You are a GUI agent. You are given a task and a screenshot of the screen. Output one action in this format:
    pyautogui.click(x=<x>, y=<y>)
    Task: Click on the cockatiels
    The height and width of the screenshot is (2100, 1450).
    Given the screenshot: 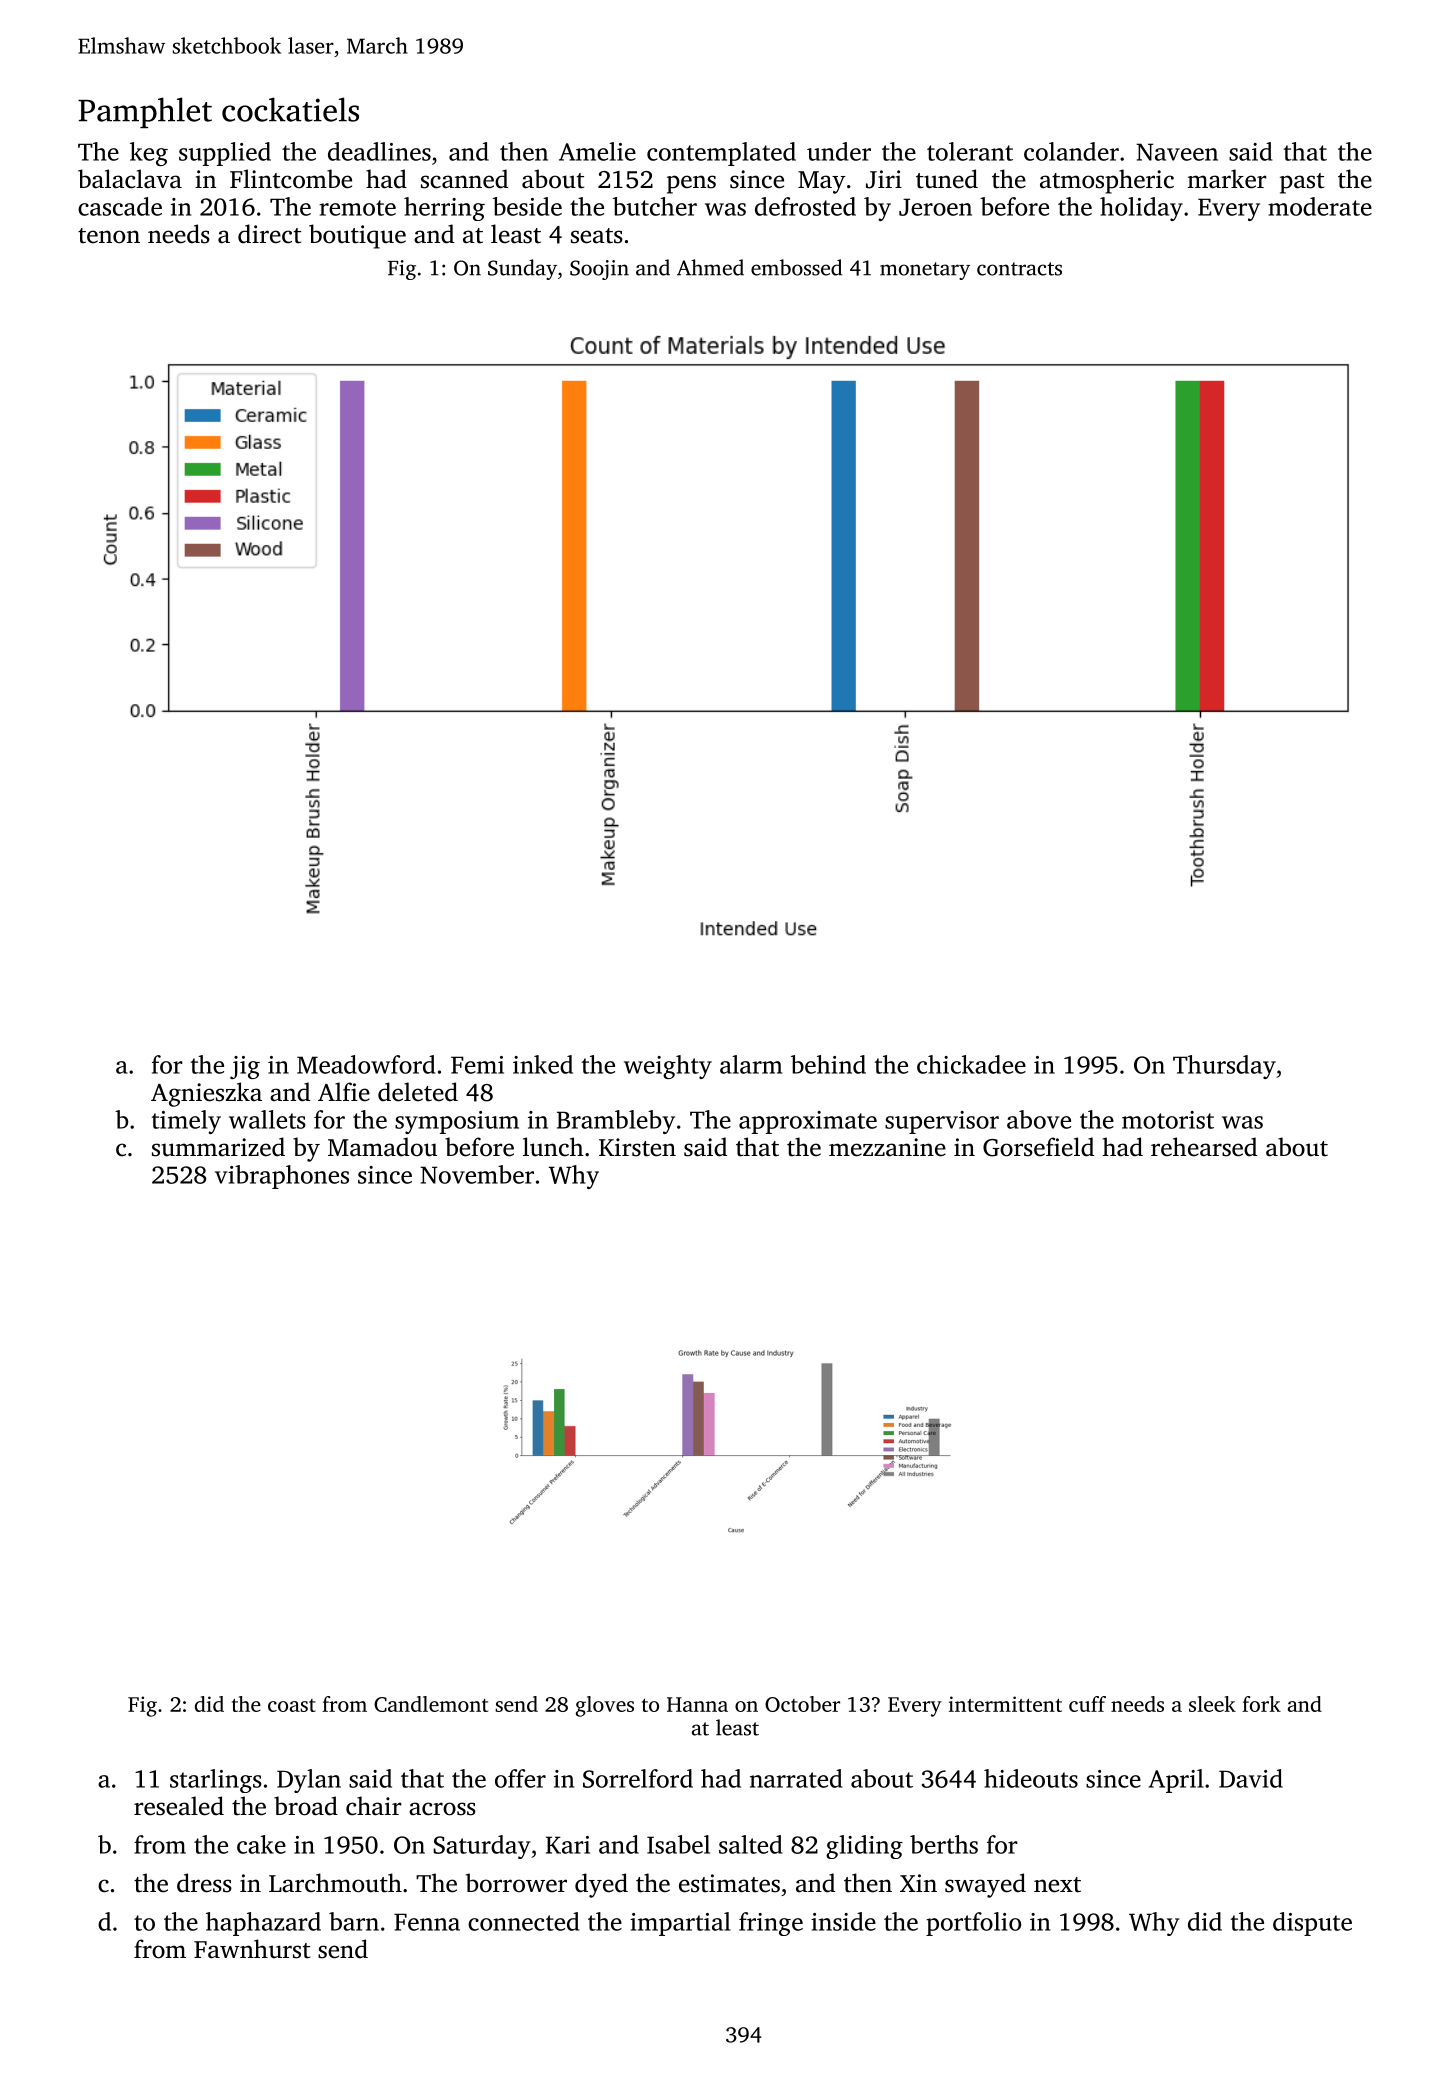 What is the action you would take?
    pyautogui.click(x=290, y=109)
